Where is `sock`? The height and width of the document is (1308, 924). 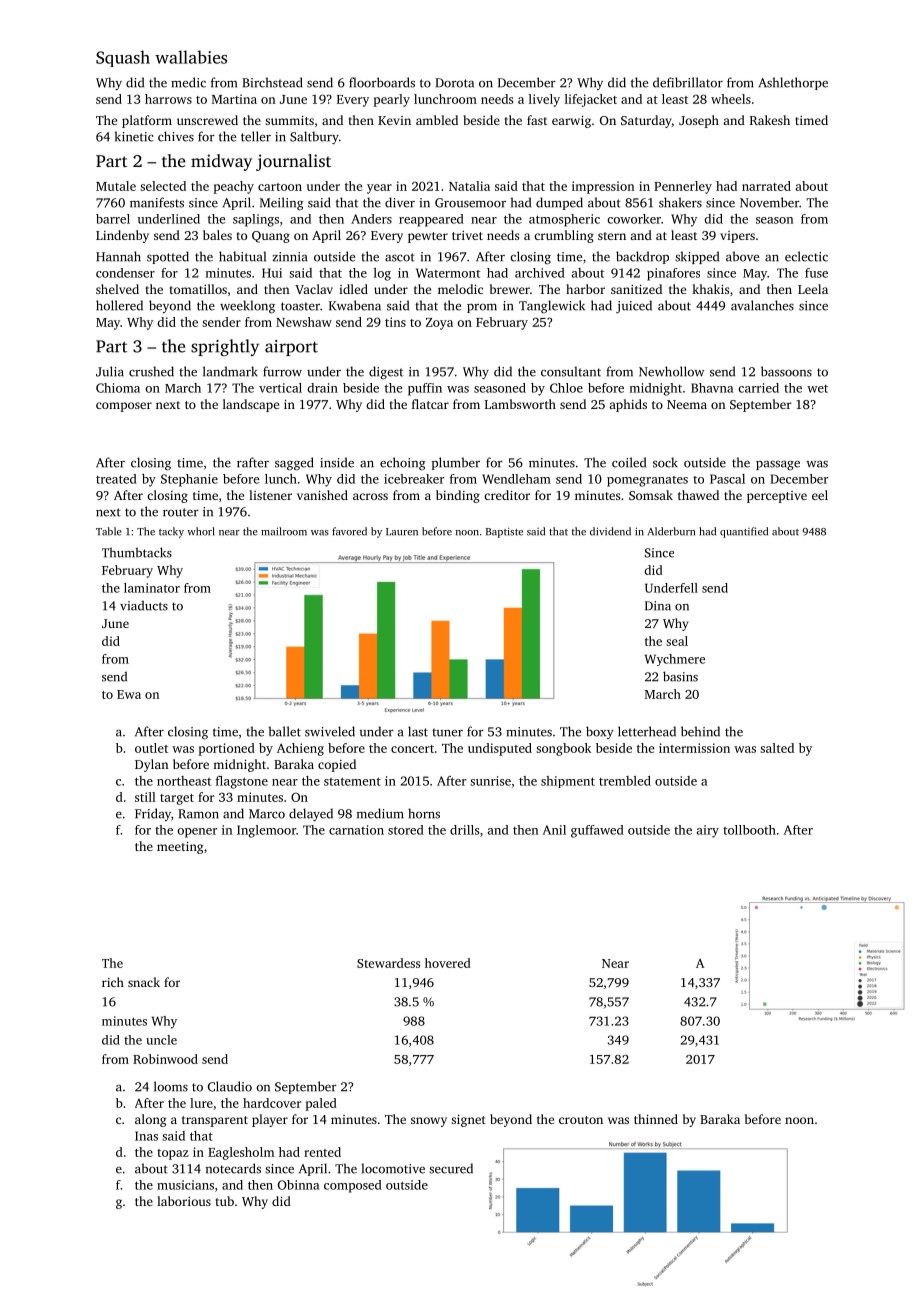 sock is located at coordinates (665, 462).
